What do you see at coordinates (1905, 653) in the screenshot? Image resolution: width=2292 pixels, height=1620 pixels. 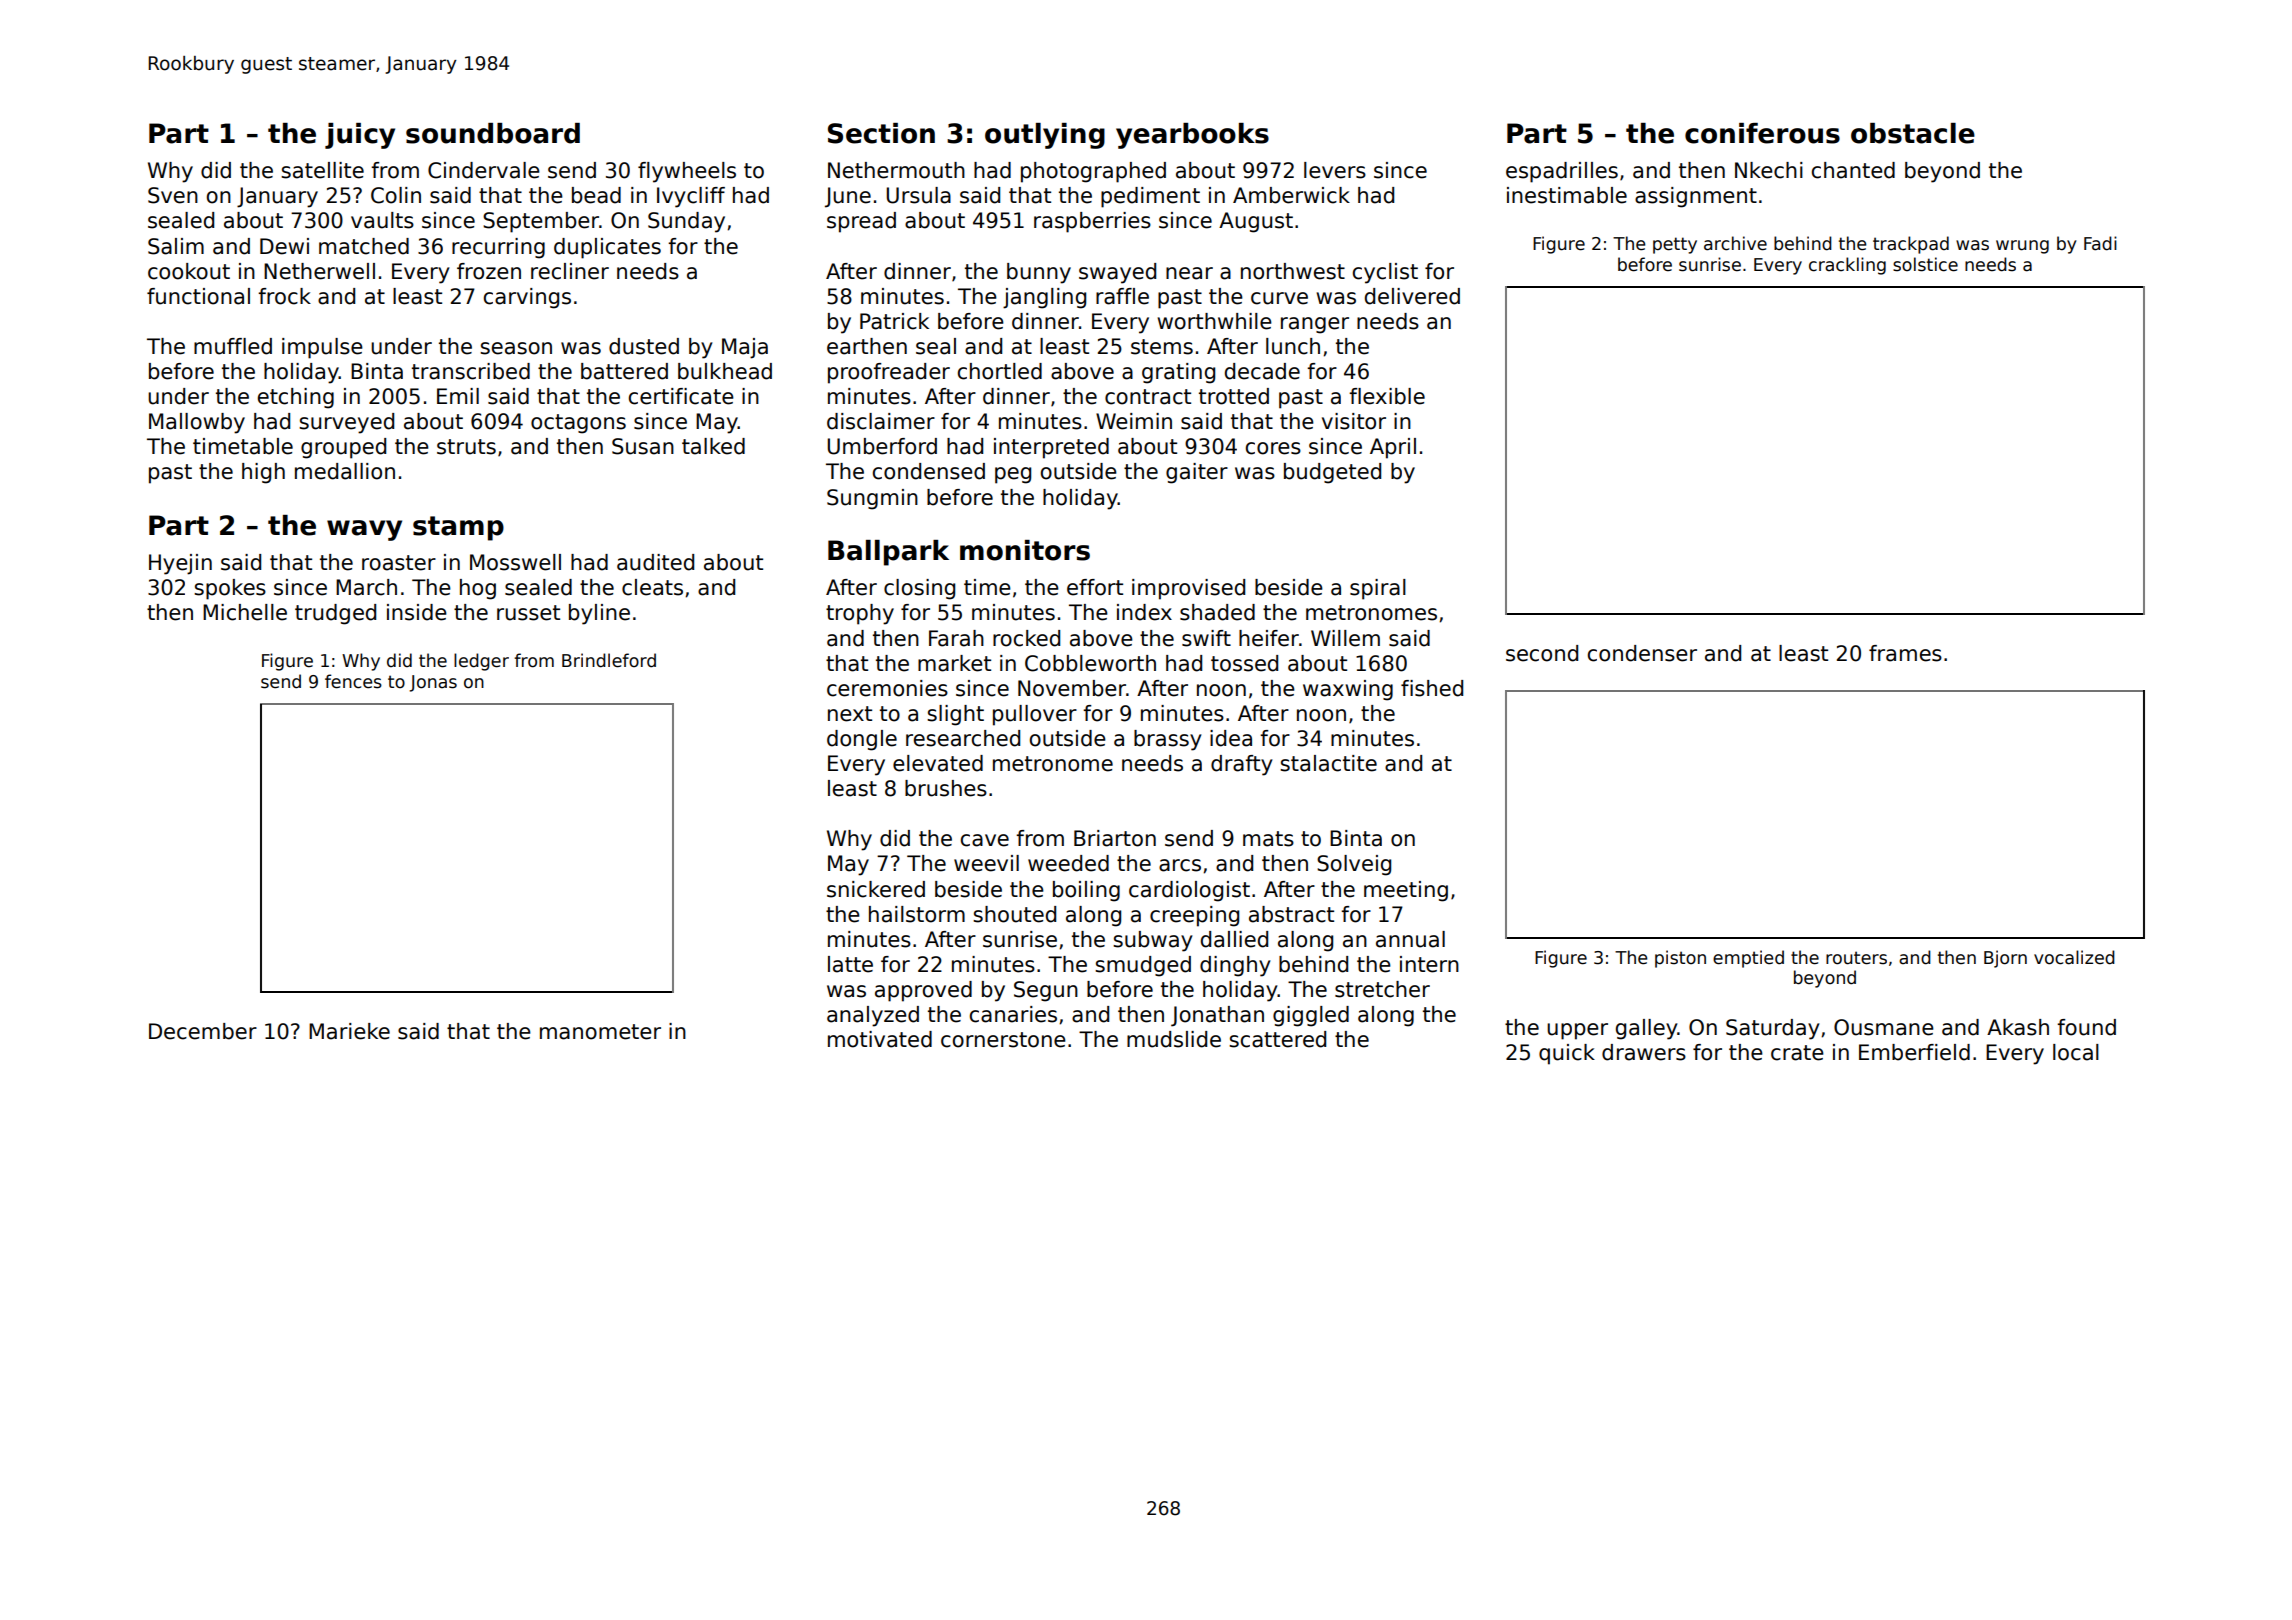 I see `frames` at bounding box center [1905, 653].
